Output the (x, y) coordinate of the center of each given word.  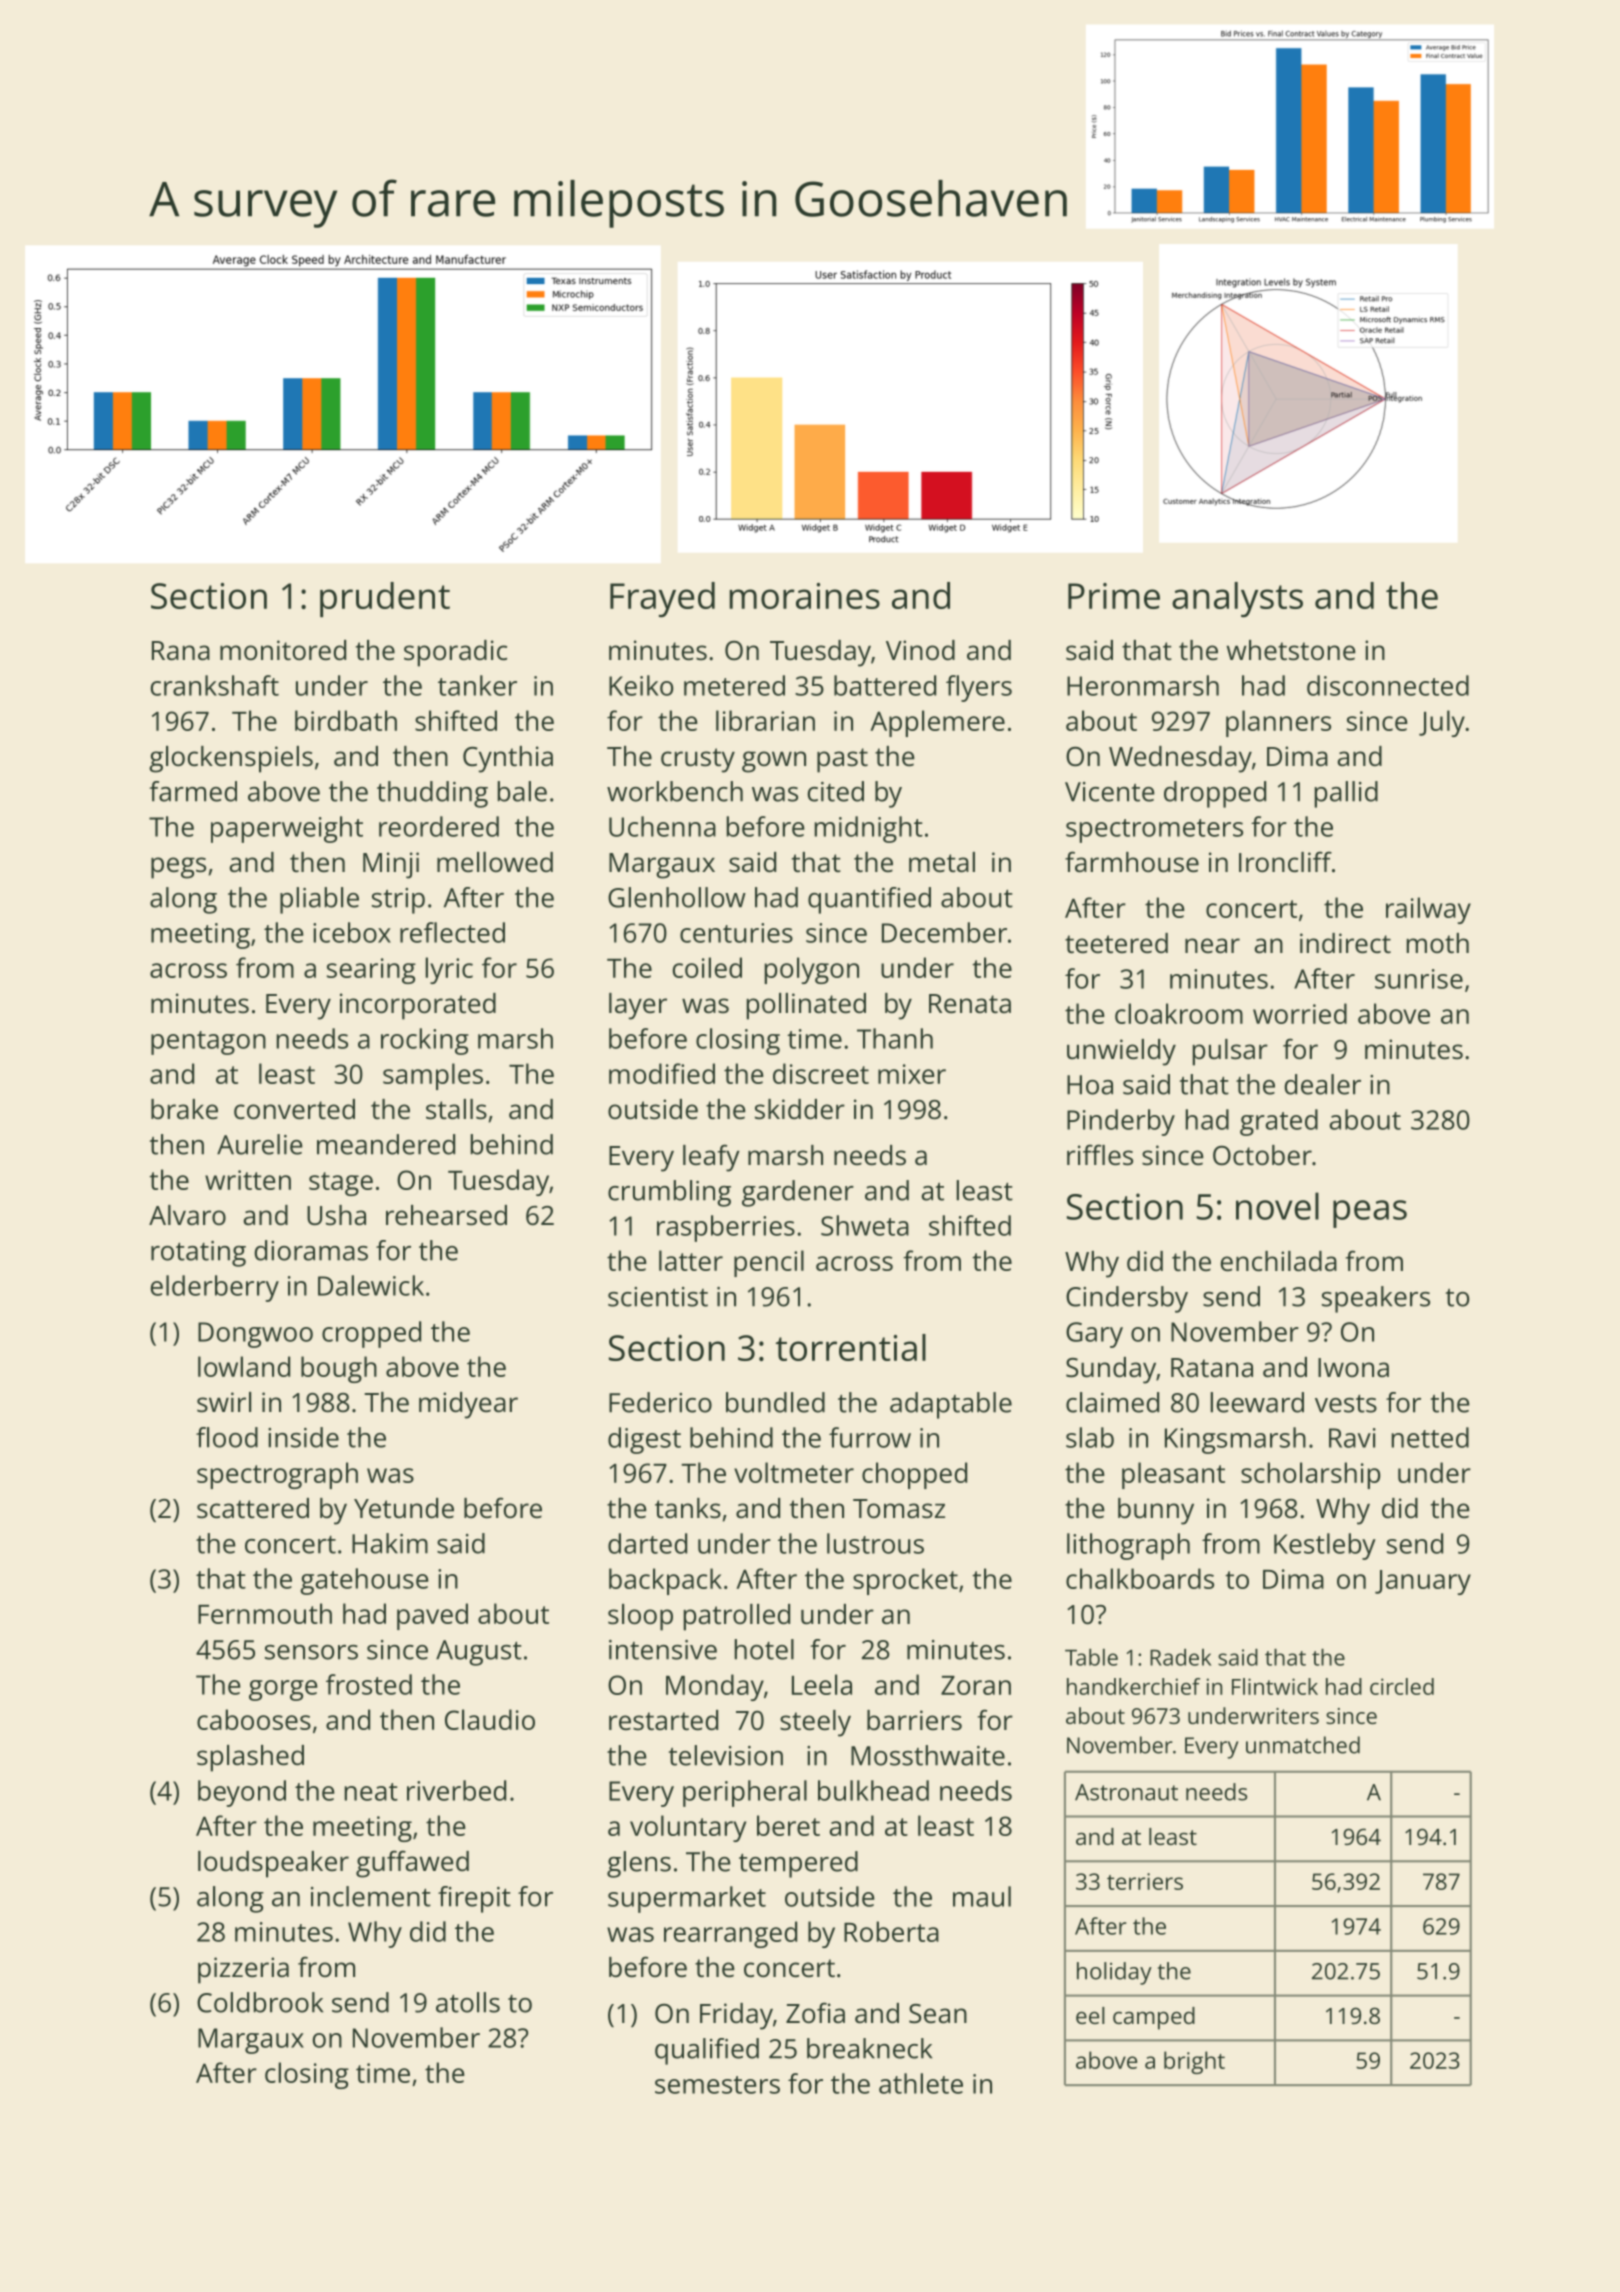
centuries (736, 933)
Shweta (865, 1225)
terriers (1145, 1881)
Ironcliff (1285, 861)
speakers (1376, 1299)
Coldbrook (260, 2002)
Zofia (815, 2012)
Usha (336, 1215)
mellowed (495, 862)
